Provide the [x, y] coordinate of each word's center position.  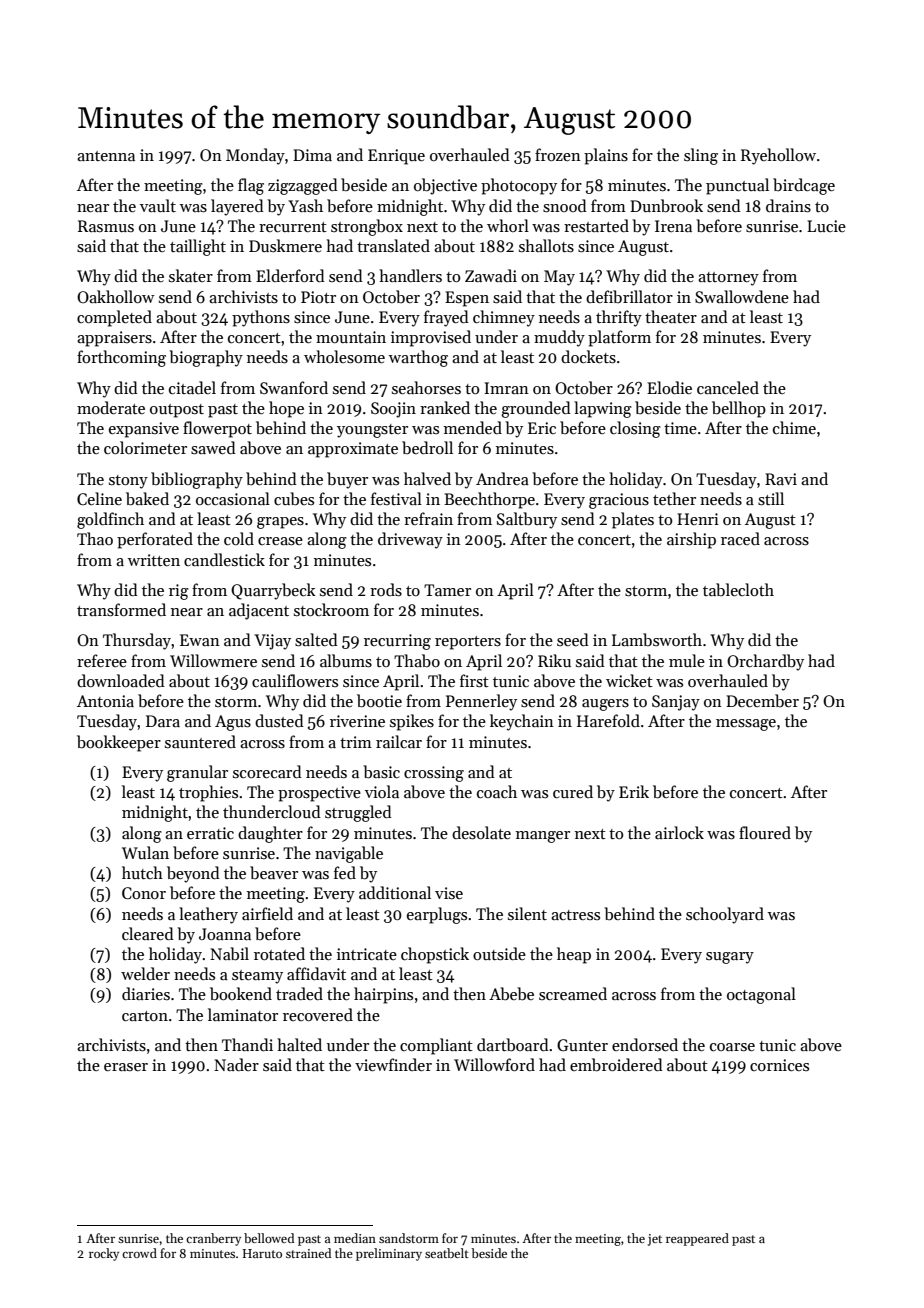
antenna [106, 156]
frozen [558, 154]
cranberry [213, 1239]
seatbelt [447, 1253]
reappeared [697, 1239]
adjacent [259, 611]
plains [606, 156]
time [680, 428]
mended [473, 427]
